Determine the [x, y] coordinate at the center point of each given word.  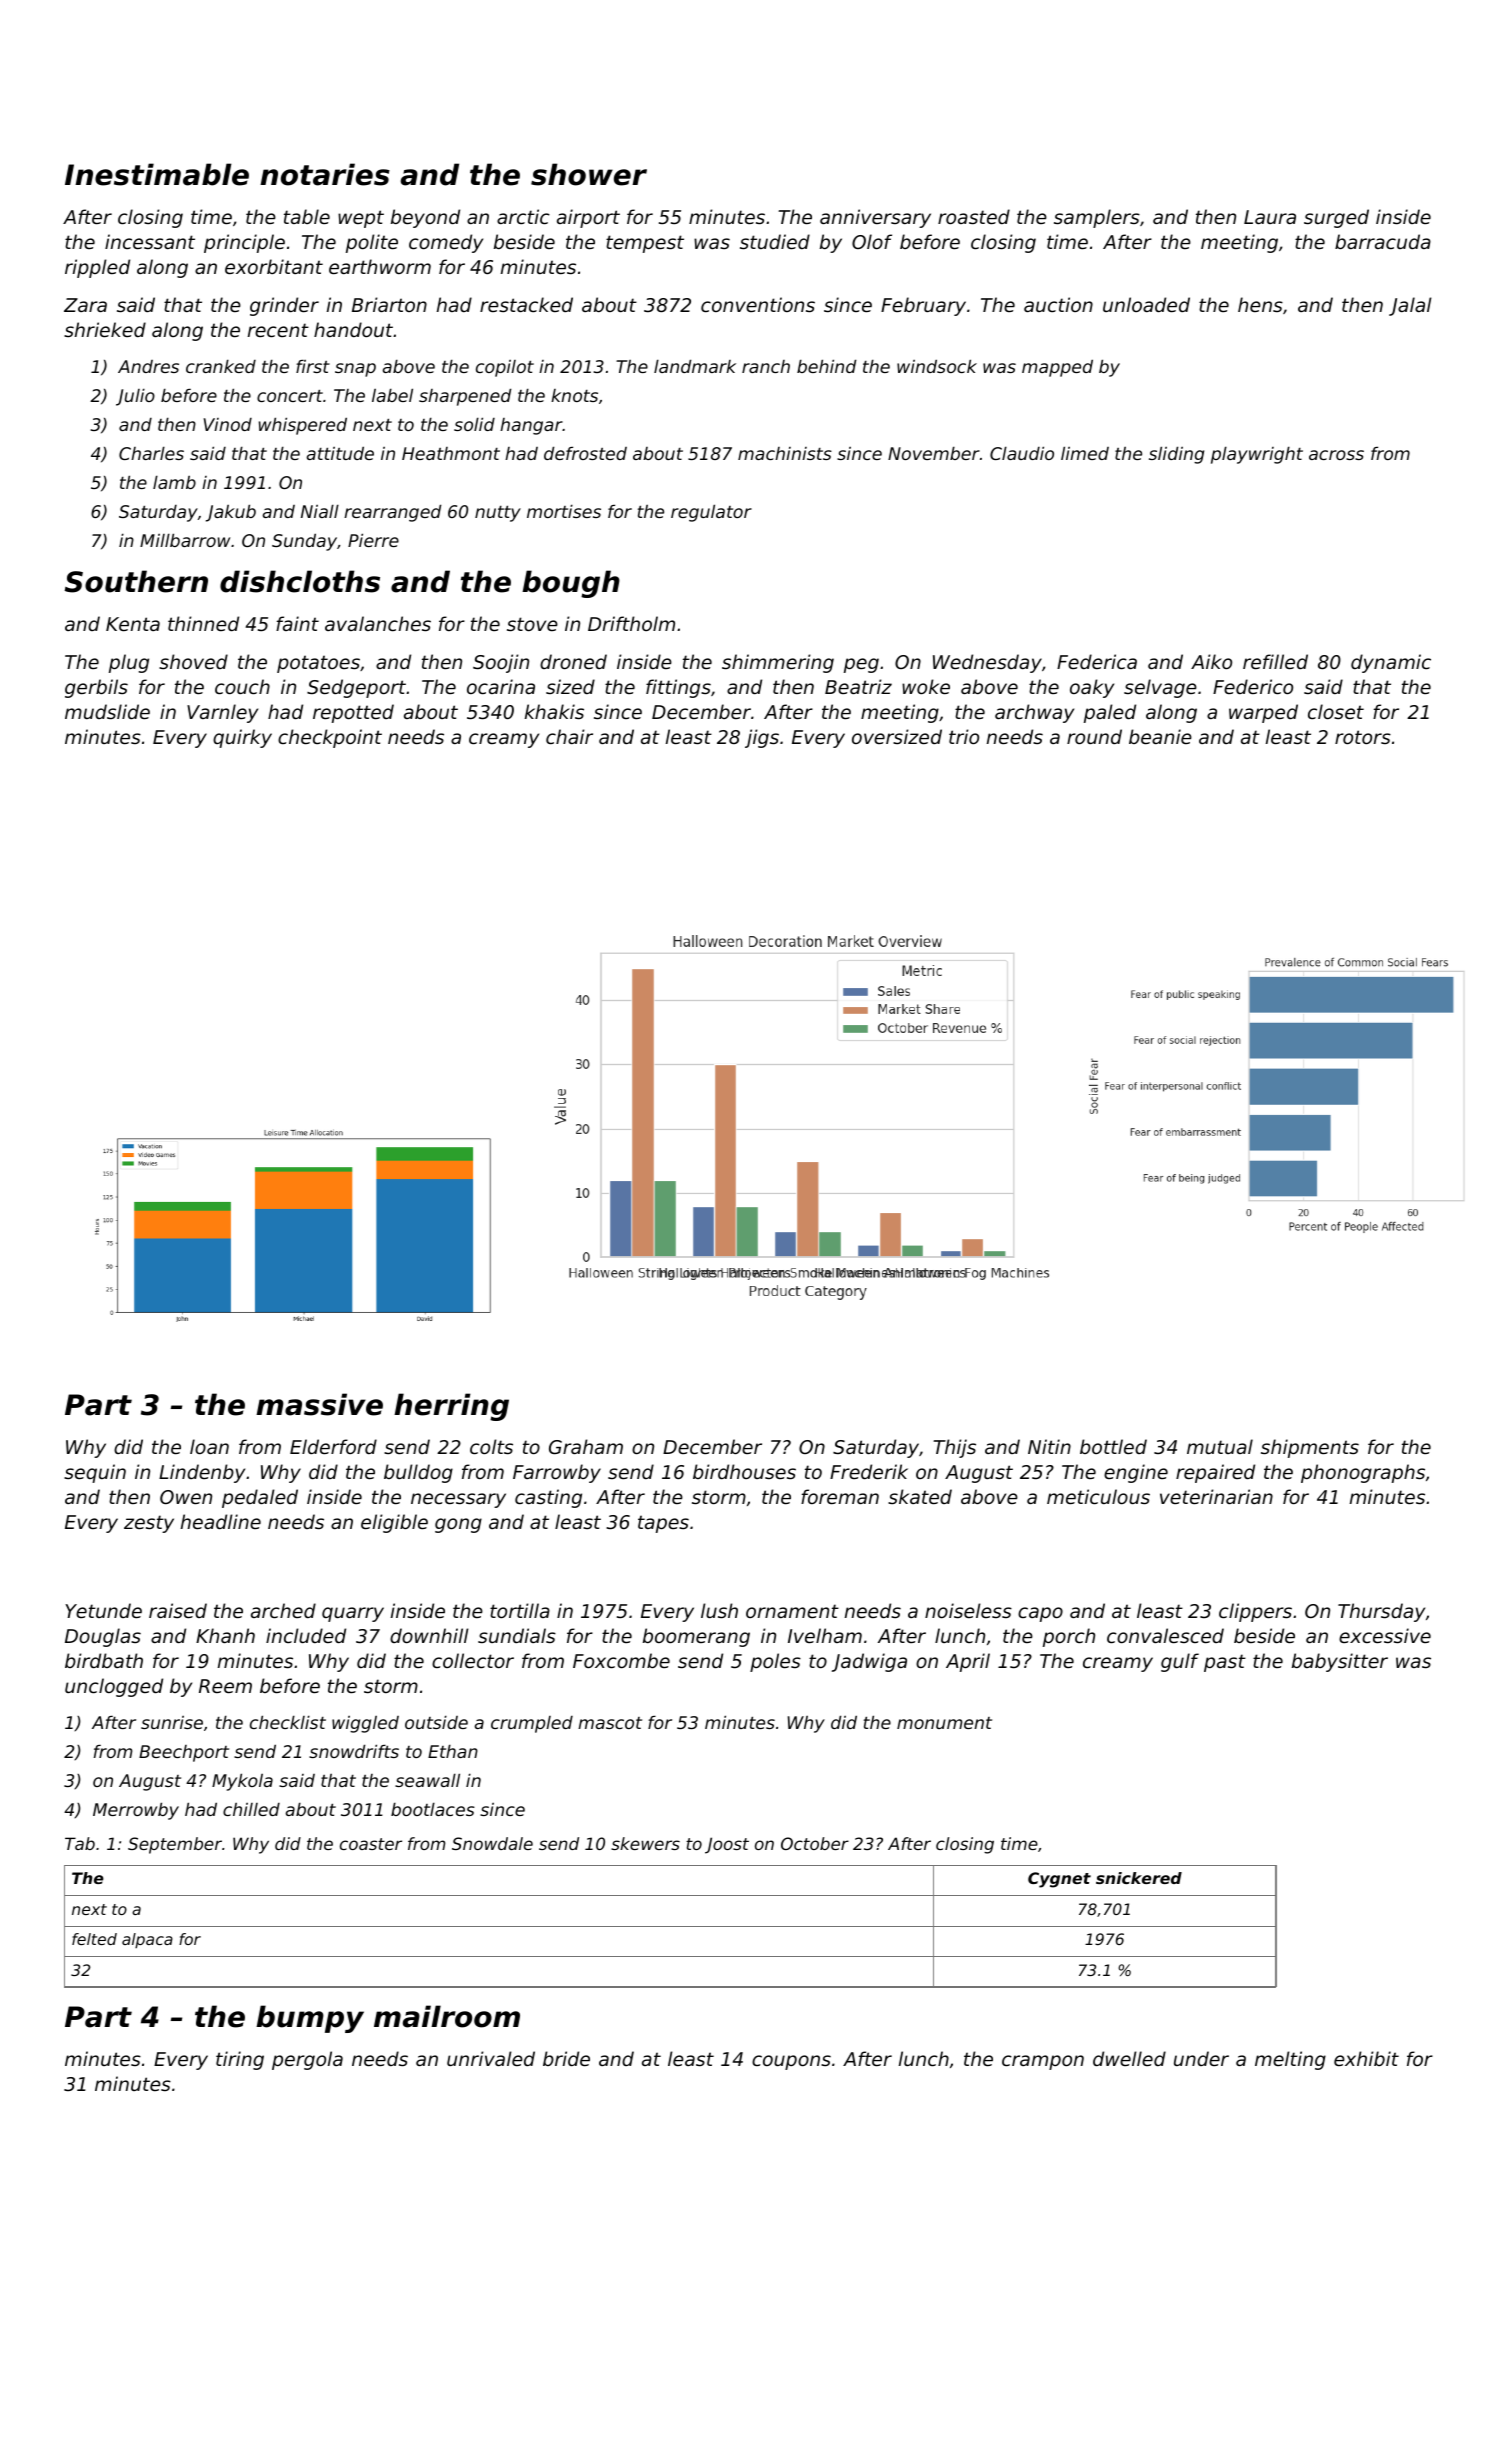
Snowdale [492, 1843]
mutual [1220, 1446]
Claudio [1022, 453]
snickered [1139, 1878]
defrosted [585, 453]
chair [569, 736]
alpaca [147, 1940]
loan [209, 1446]
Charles [151, 453]
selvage [1160, 688]
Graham [586, 1446]
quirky [242, 738]
